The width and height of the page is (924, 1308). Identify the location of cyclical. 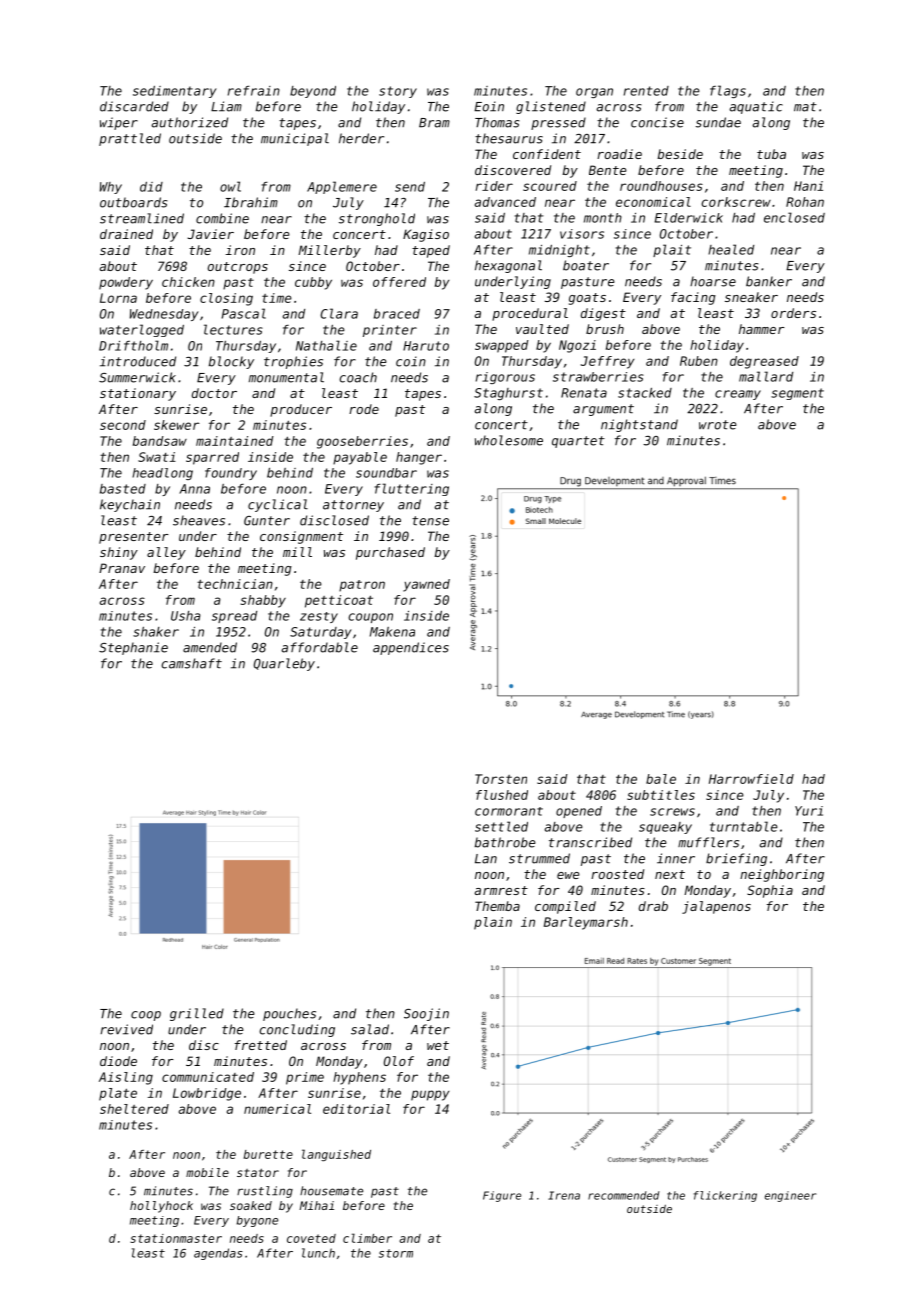
(278, 505).
